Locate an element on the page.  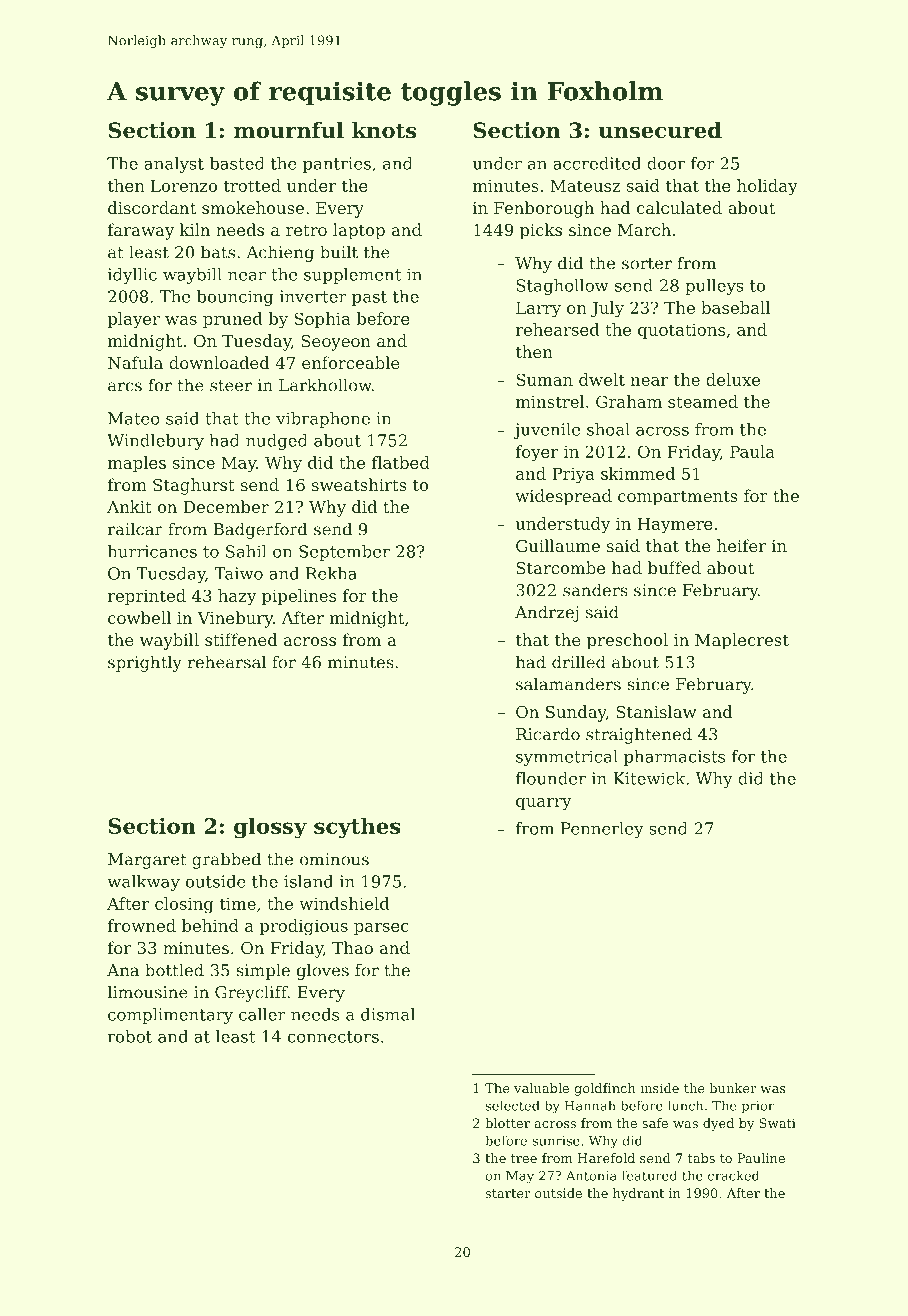
robot is located at coordinates (130, 1036).
